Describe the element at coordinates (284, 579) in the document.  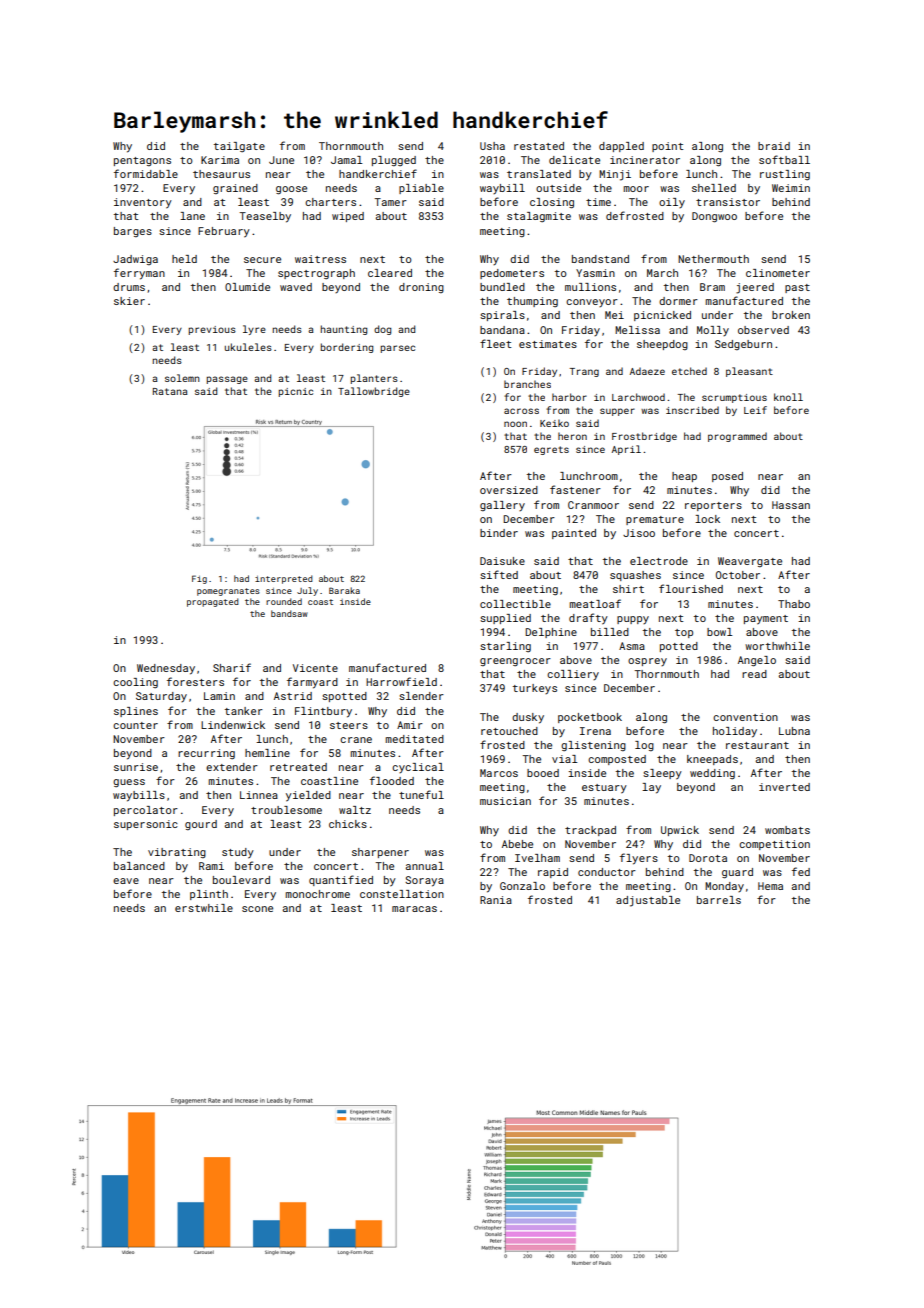
I see `interpreted` at that location.
